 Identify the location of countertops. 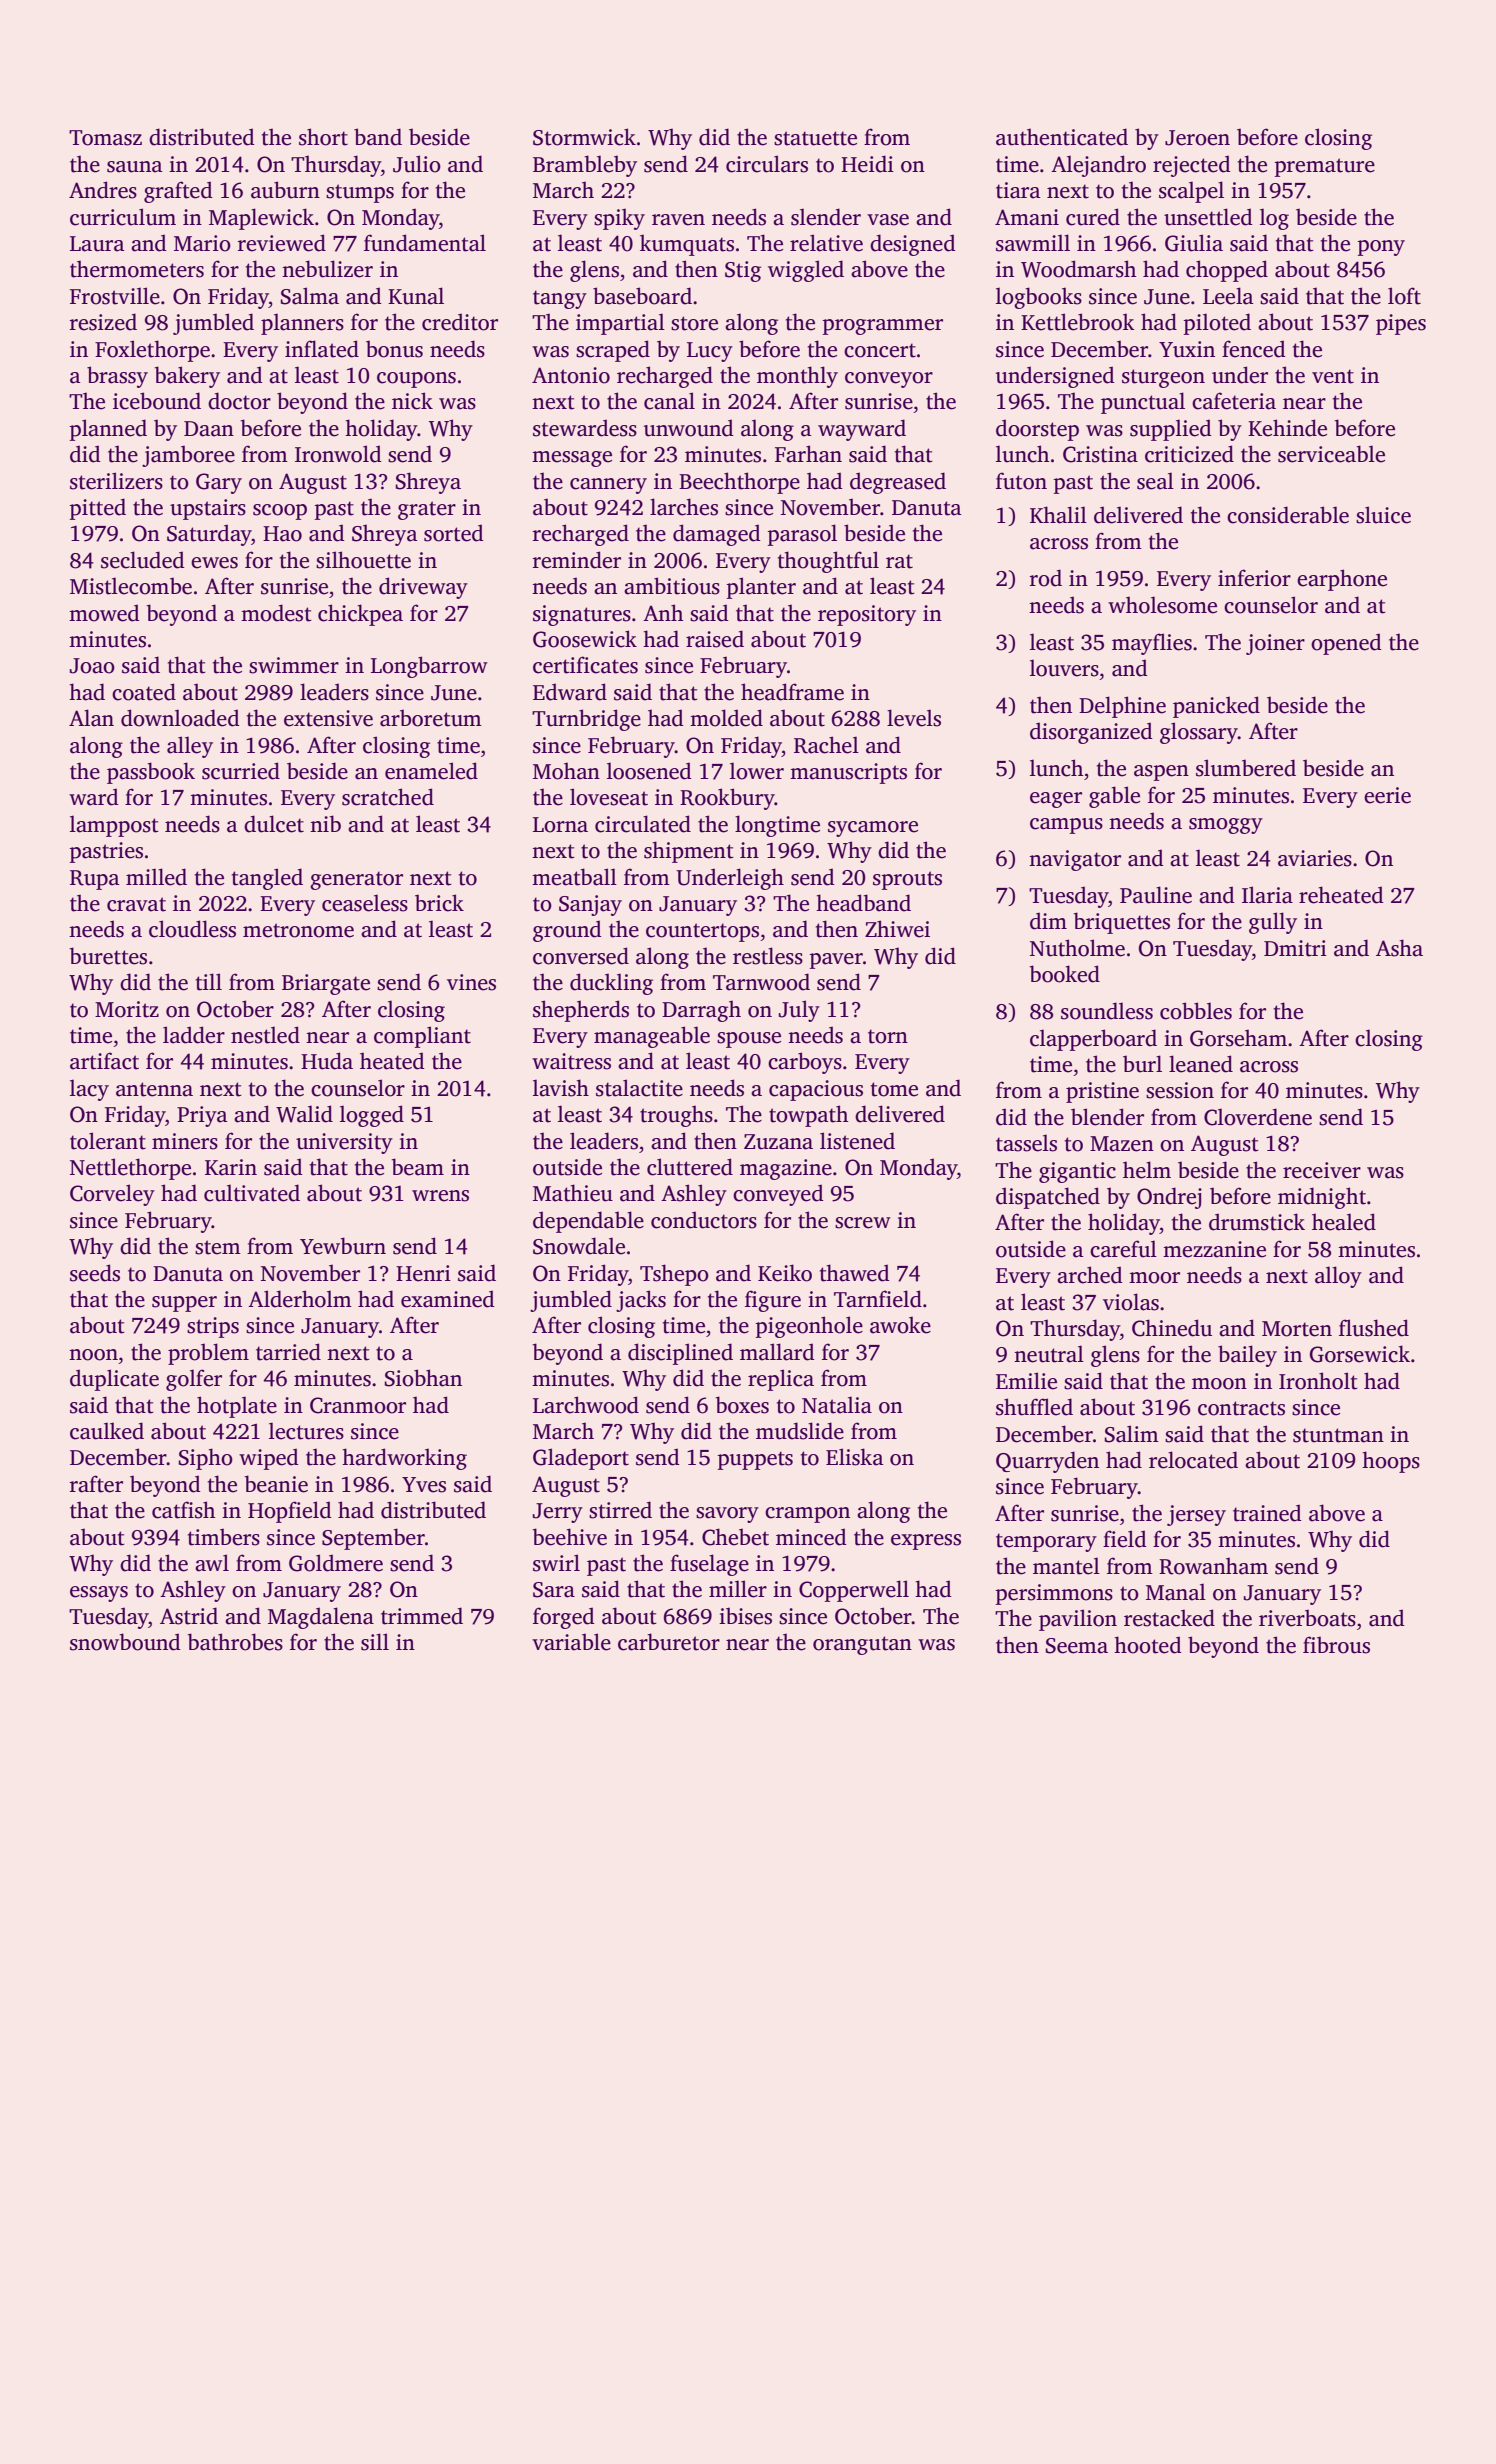
(702, 932).
